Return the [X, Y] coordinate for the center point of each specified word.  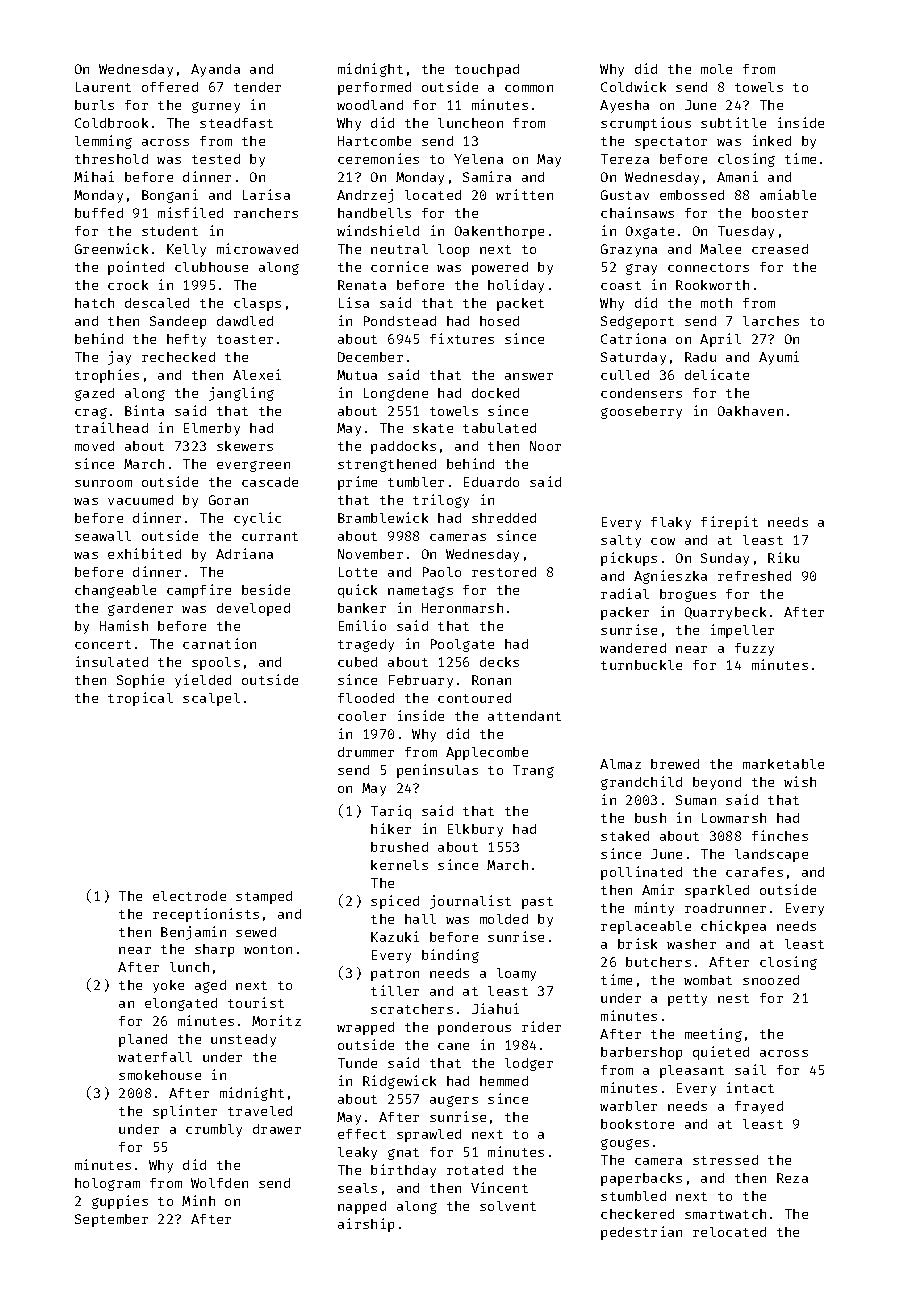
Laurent [103, 87]
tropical [140, 699]
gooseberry [641, 412]
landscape [771, 855]
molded [504, 919]
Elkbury [475, 830]
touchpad [487, 70]
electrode [189, 896]
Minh [198, 1200]
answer [529, 376]
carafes [754, 872]
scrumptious [646, 124]
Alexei [257, 374]
